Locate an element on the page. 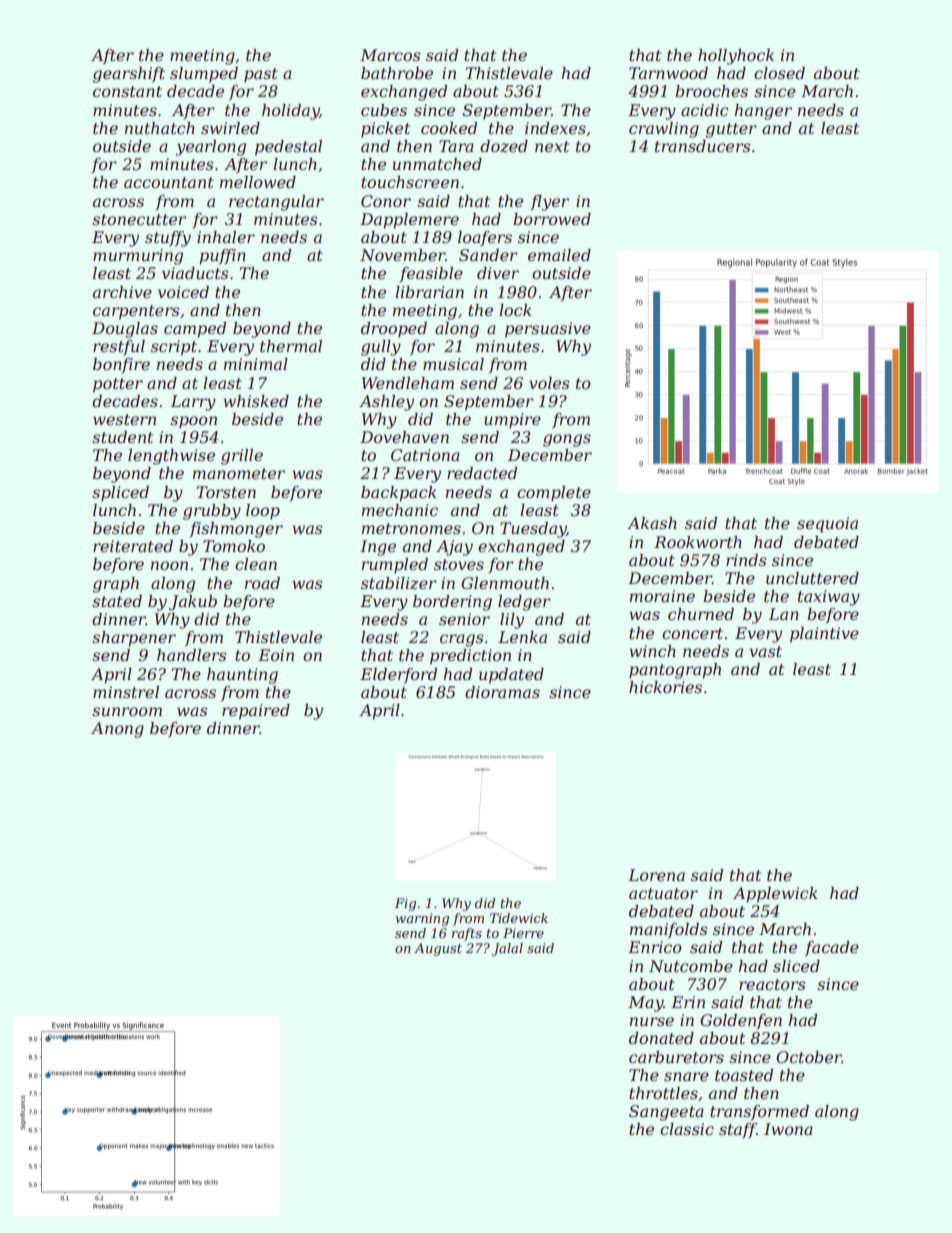  warning is located at coordinates (422, 919).
